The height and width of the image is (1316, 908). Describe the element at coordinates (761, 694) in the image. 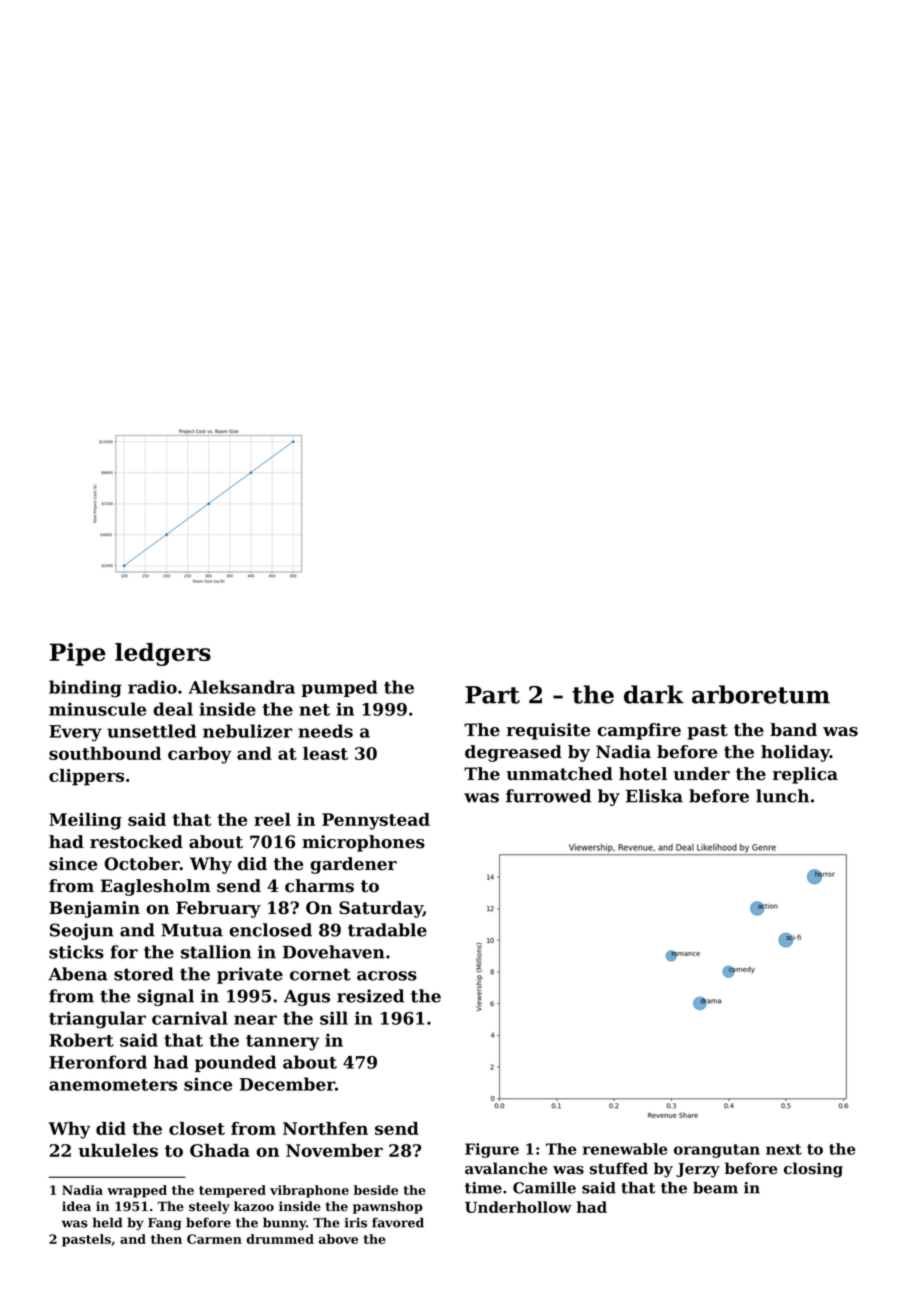

I see `arboretum` at that location.
